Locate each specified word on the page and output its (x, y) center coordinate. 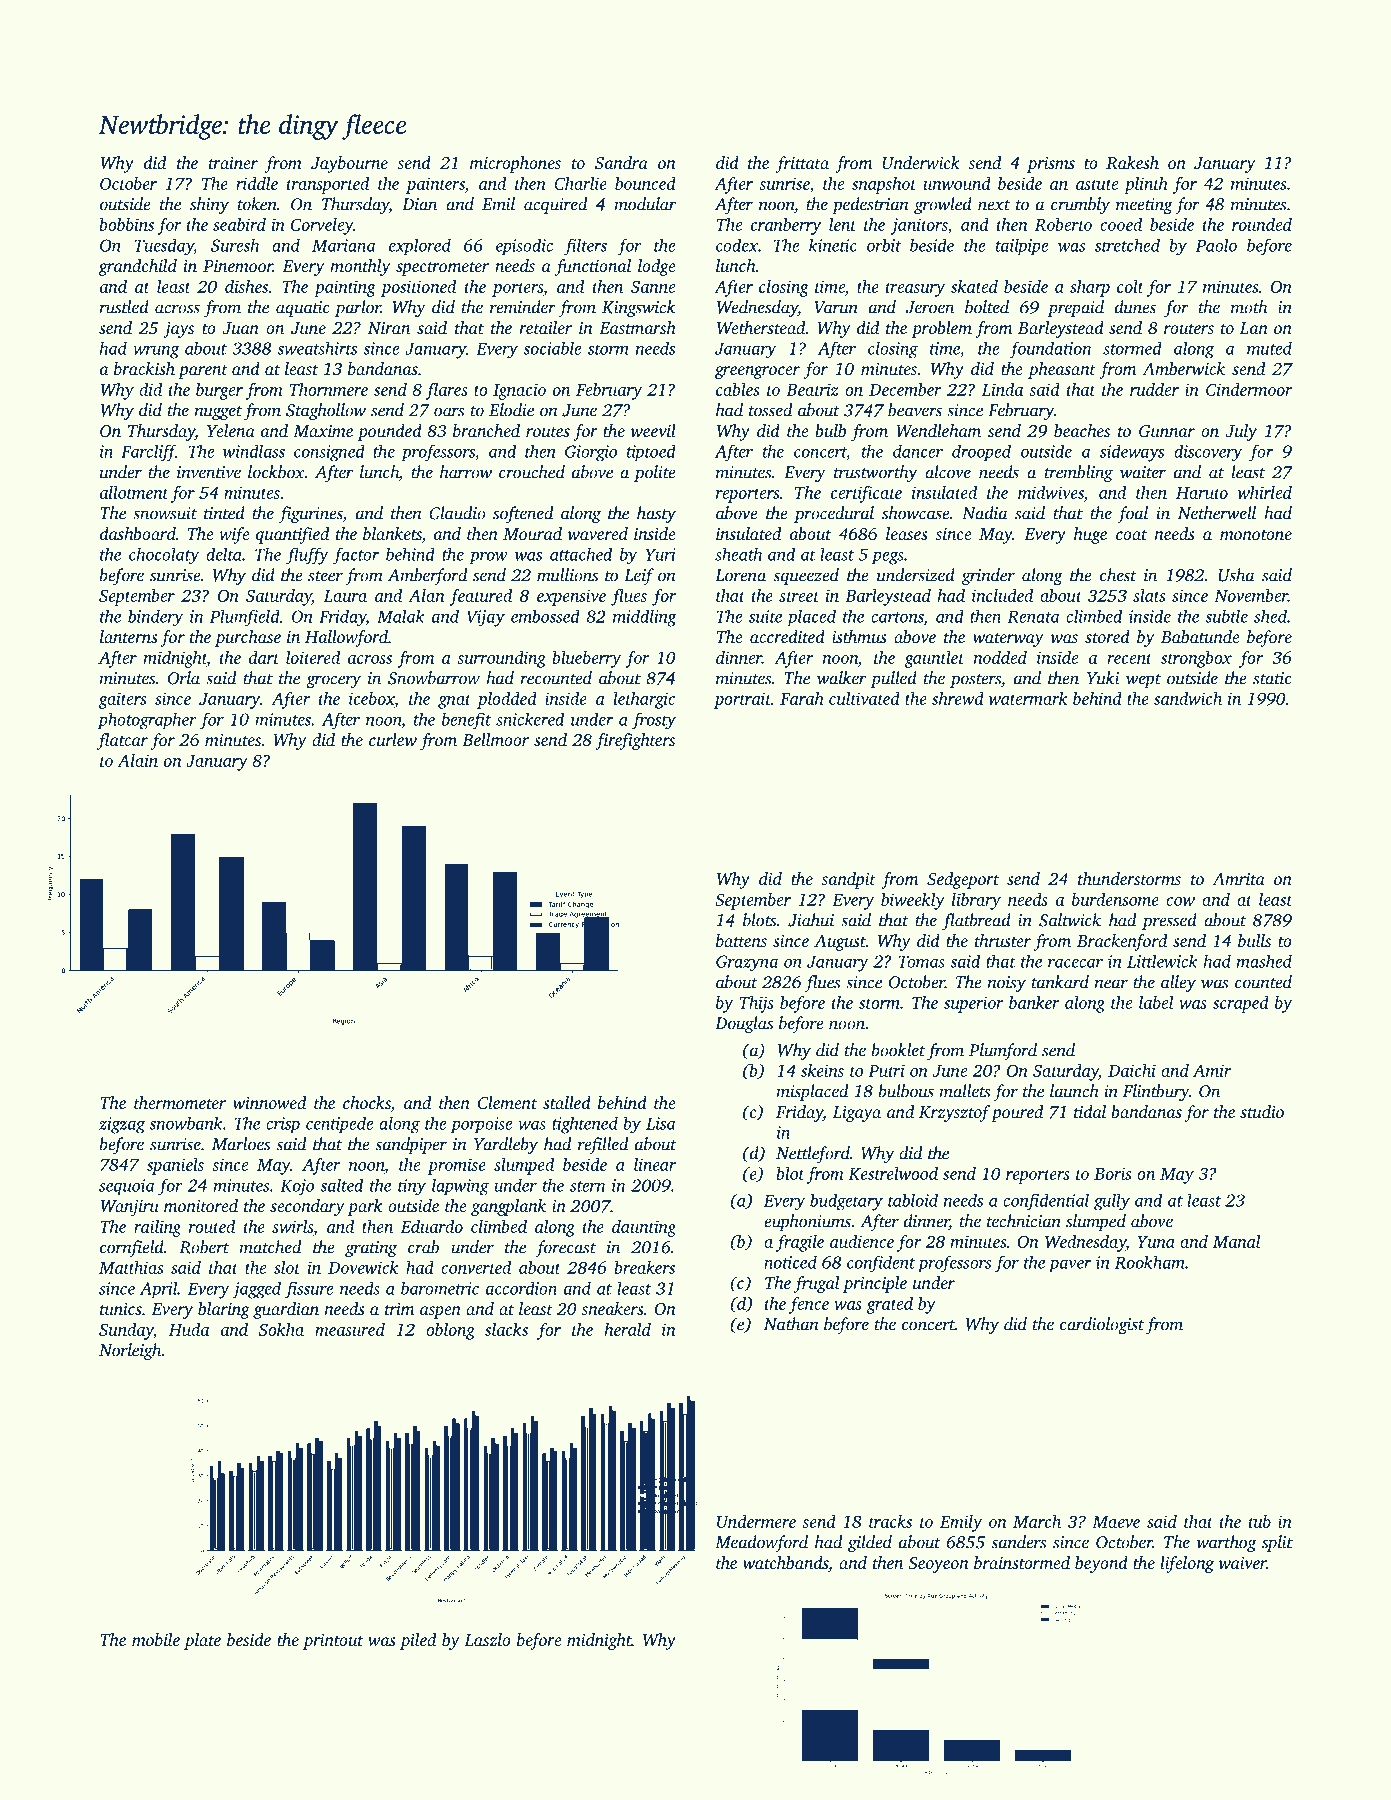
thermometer (180, 1102)
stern (587, 1186)
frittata (802, 164)
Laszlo (487, 1639)
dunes (1135, 307)
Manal (1236, 1241)
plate (202, 1641)
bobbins (126, 224)
